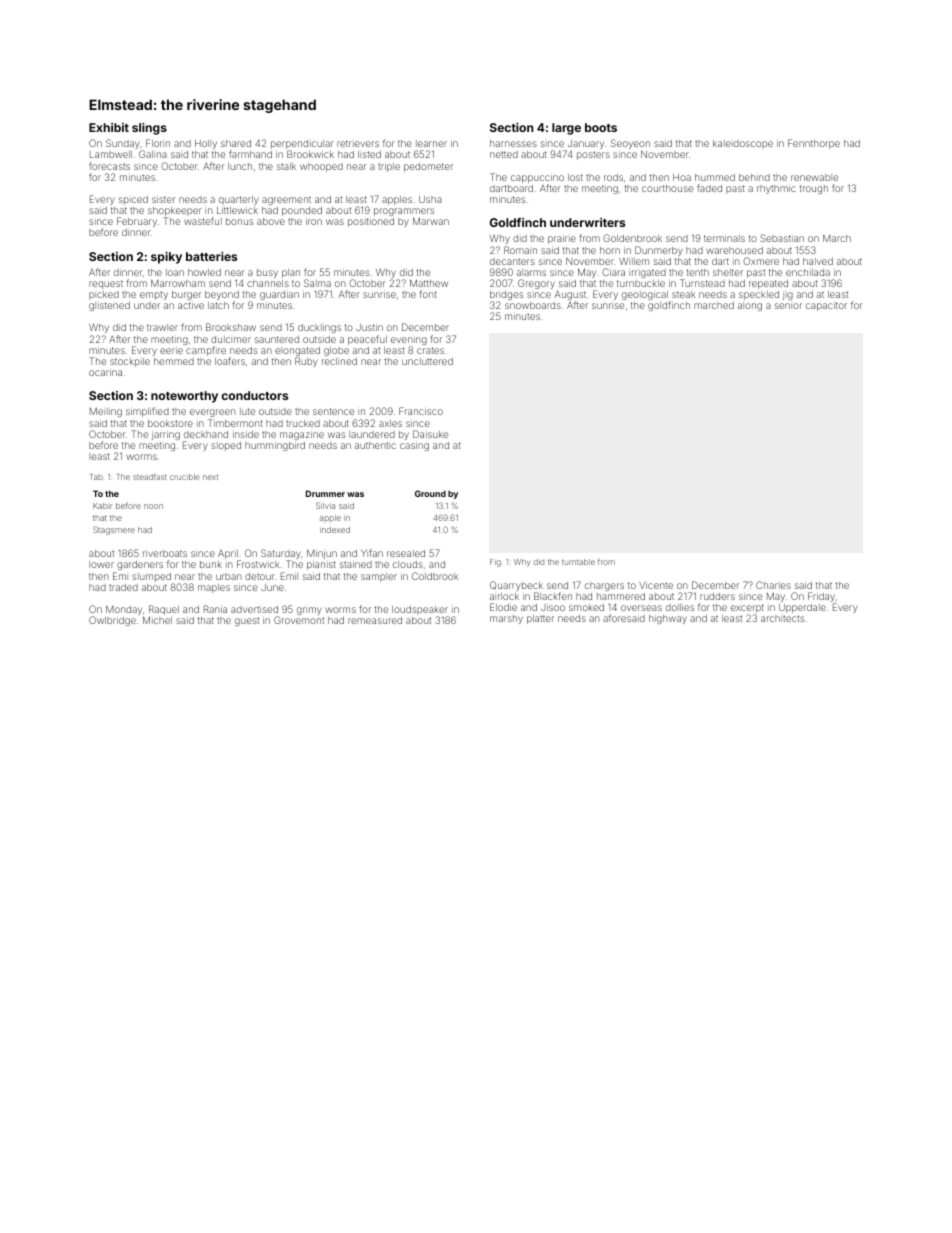  I want to click on turntable, so click(578, 562).
